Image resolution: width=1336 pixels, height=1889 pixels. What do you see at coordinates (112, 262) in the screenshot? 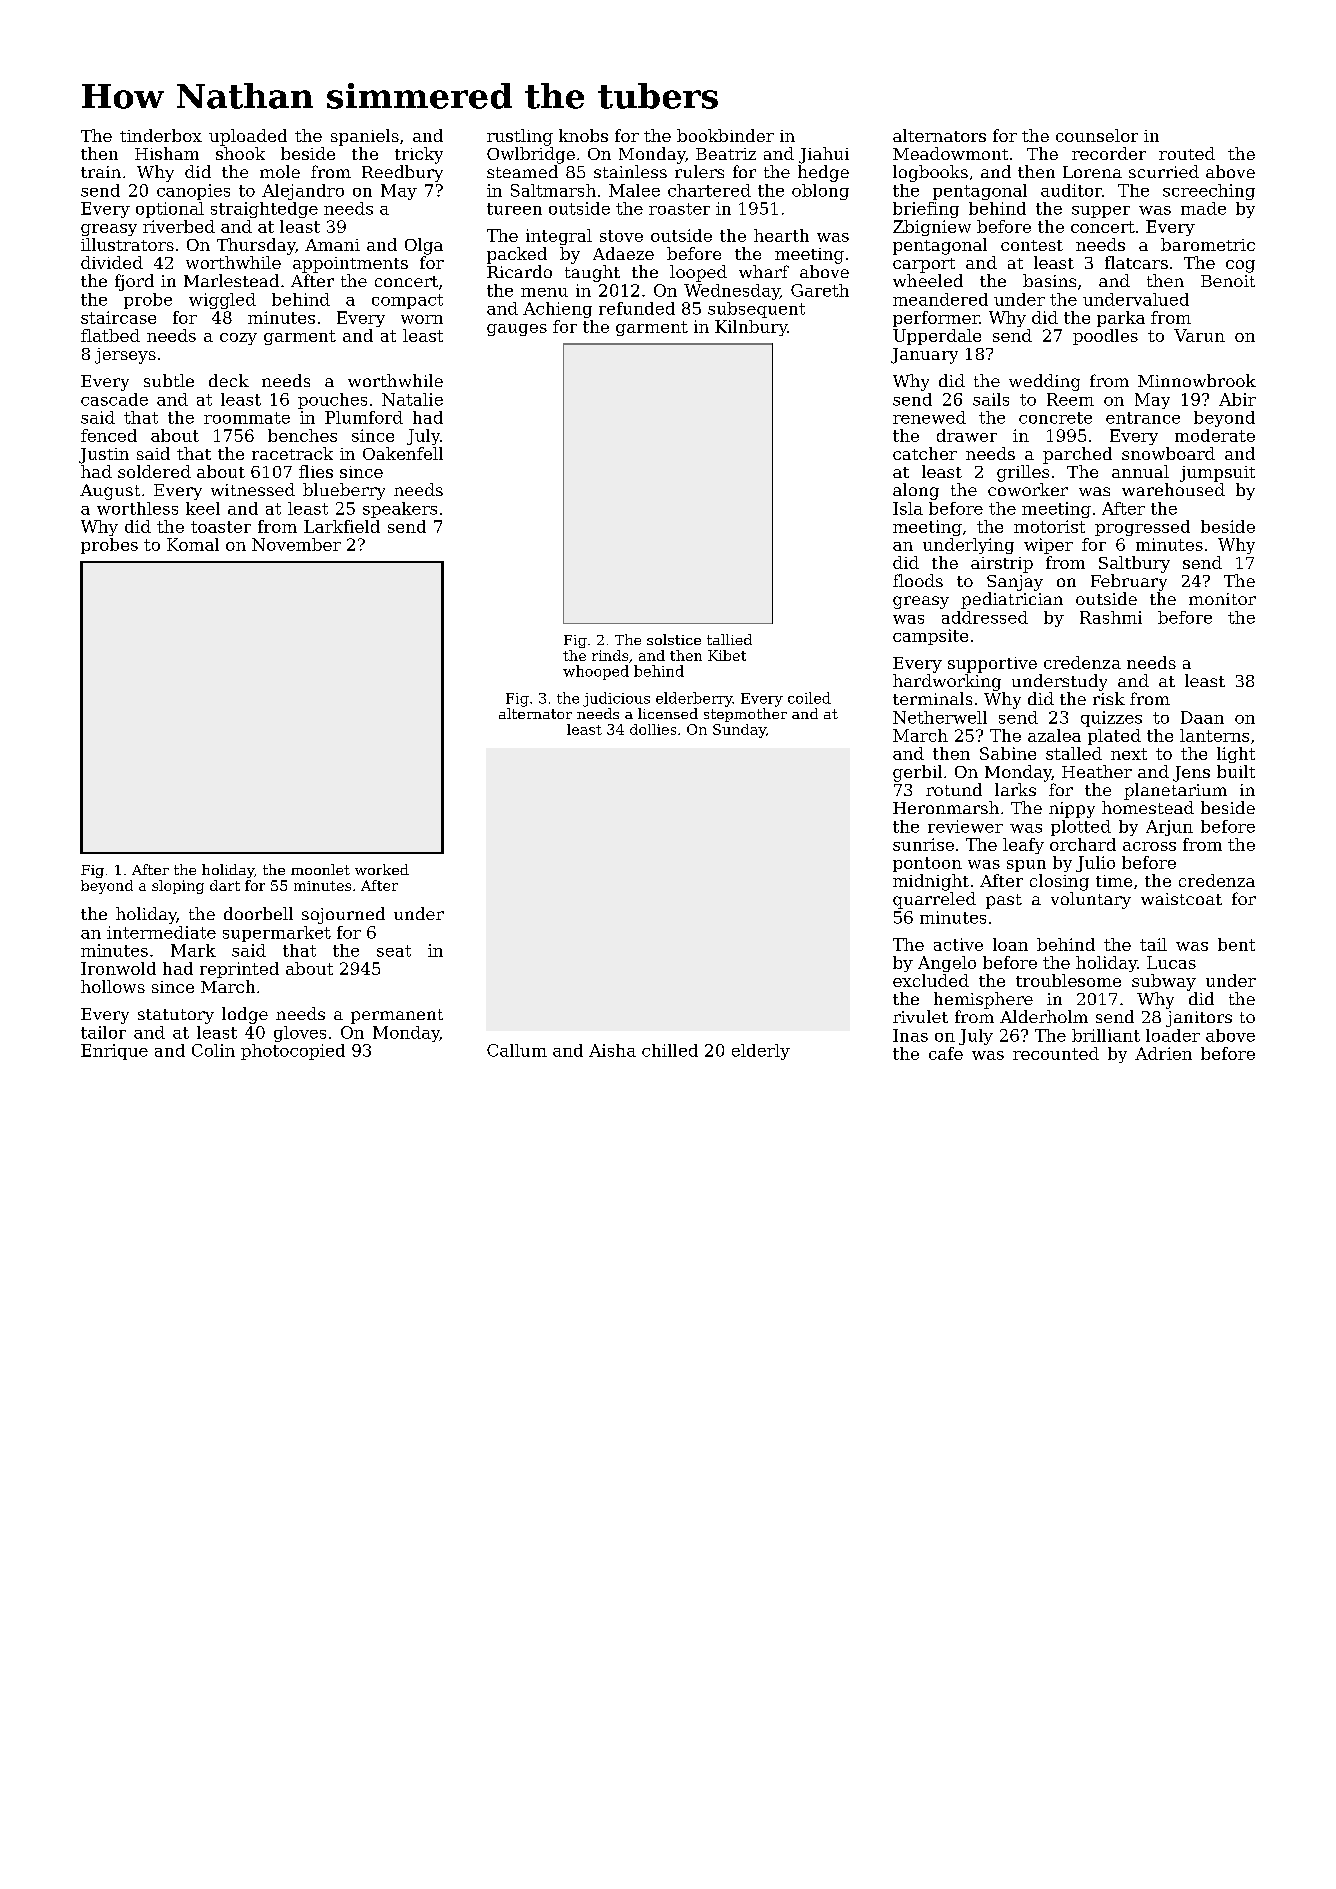
I see `divided` at bounding box center [112, 262].
